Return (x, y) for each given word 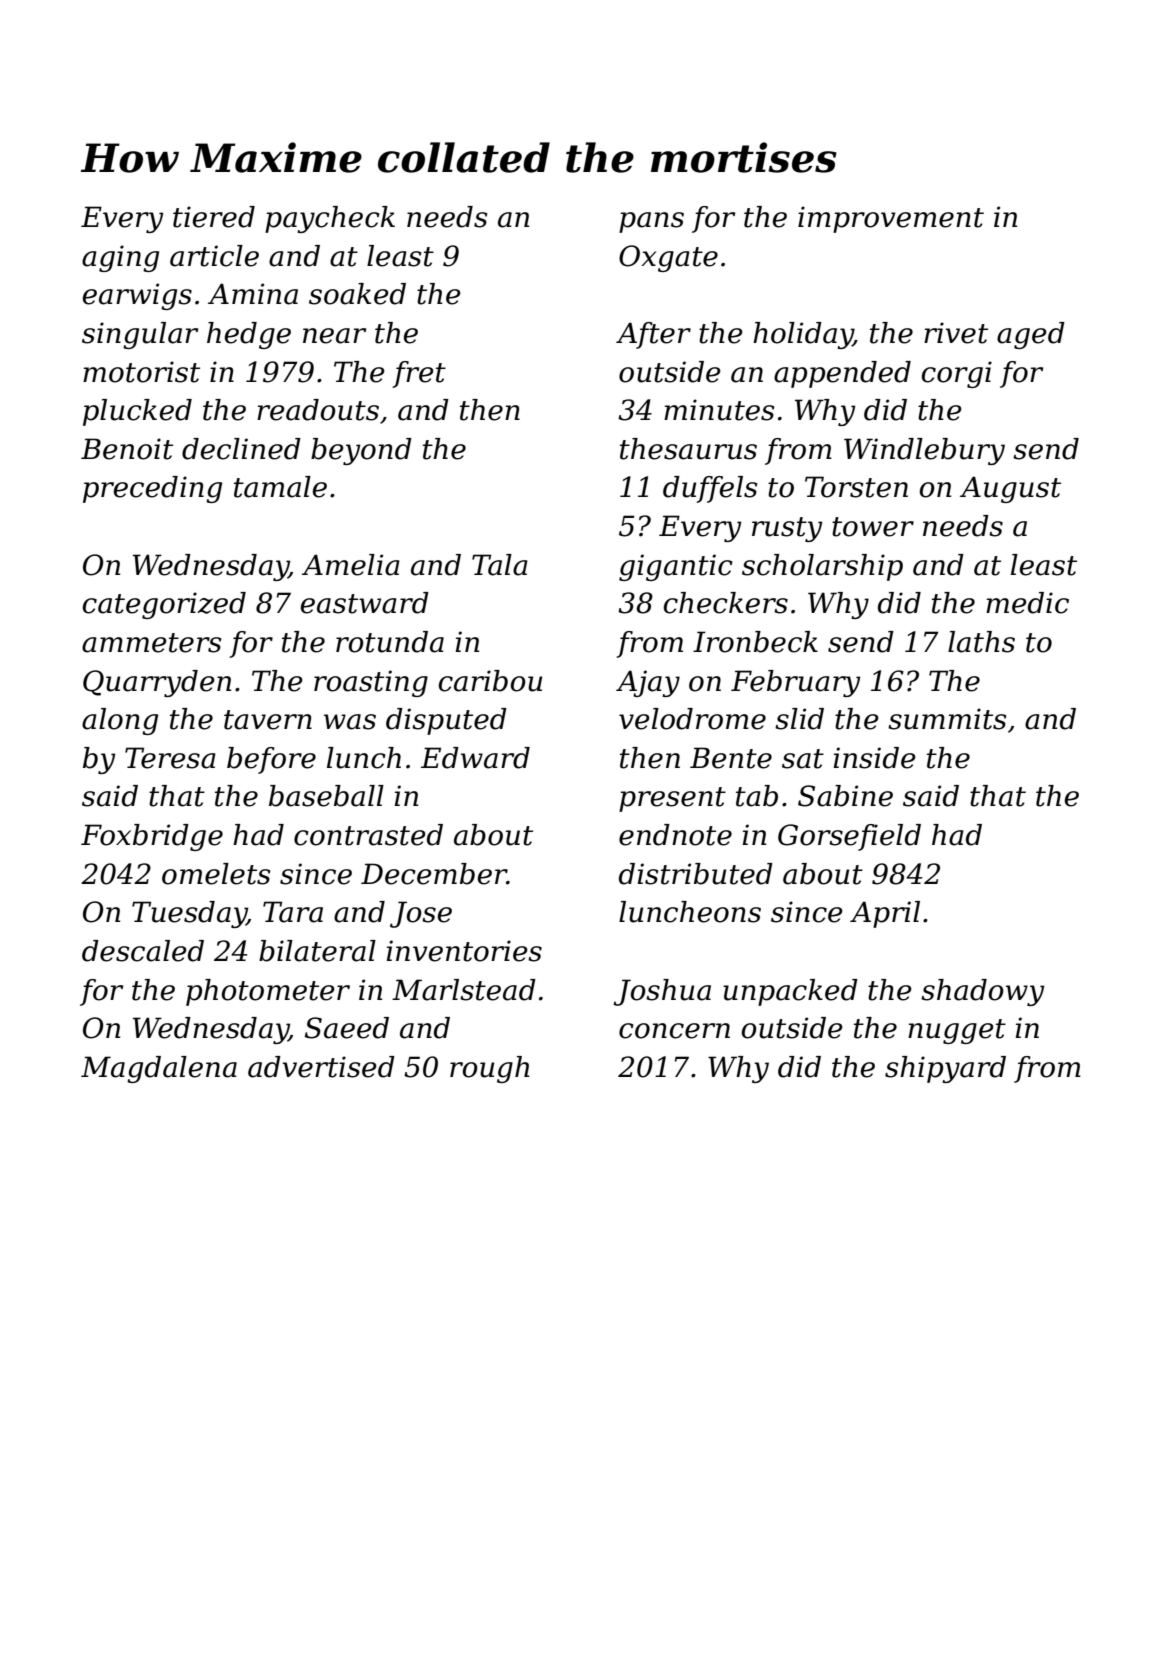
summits (947, 719)
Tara (293, 912)
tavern (268, 720)
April (885, 914)
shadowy (982, 992)
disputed (446, 721)
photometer (268, 992)
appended (842, 374)
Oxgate (668, 258)
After (653, 335)
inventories (464, 951)
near (334, 336)
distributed (696, 874)
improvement (891, 219)
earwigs (137, 296)
